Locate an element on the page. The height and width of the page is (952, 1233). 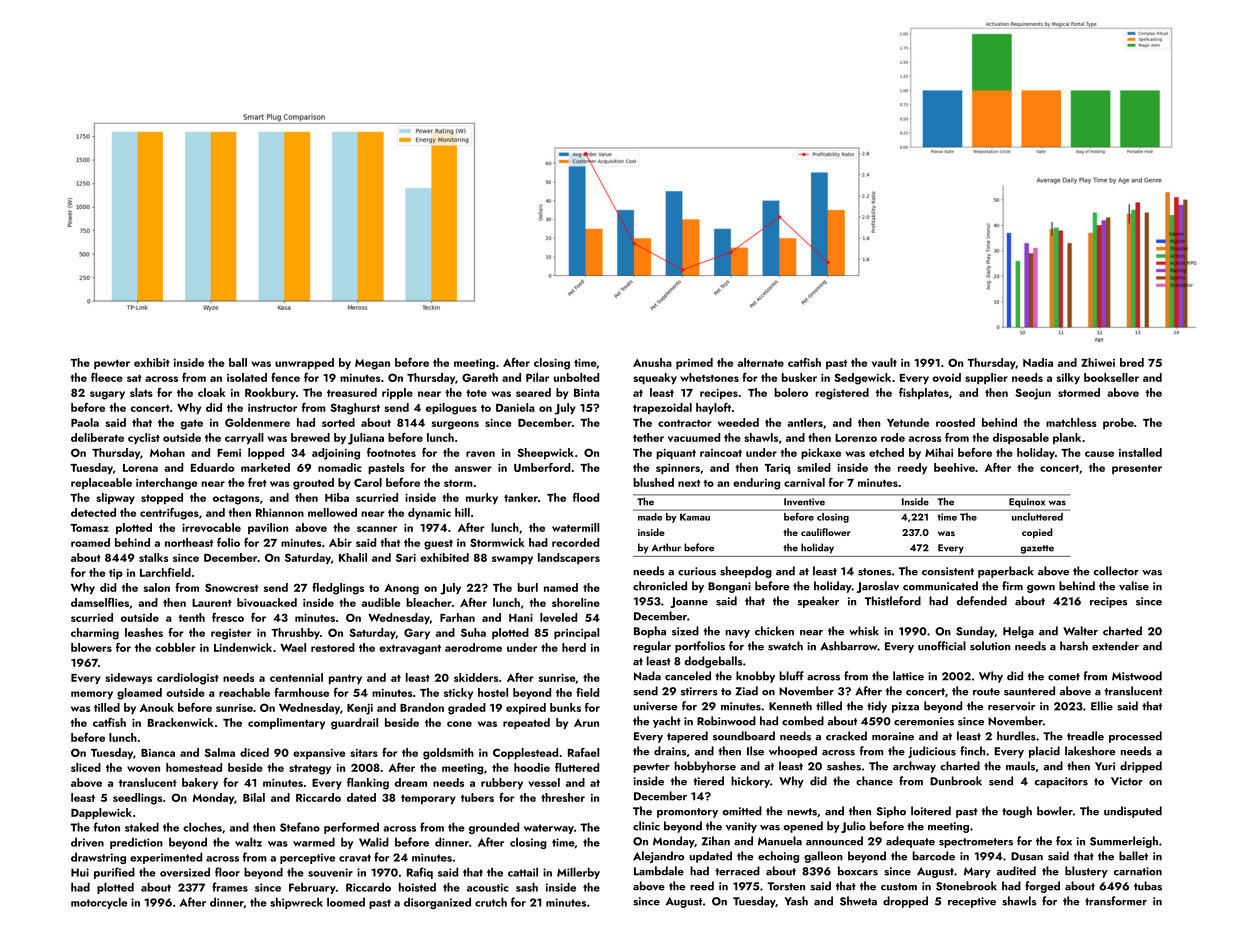
souvenir is located at coordinates (330, 872).
